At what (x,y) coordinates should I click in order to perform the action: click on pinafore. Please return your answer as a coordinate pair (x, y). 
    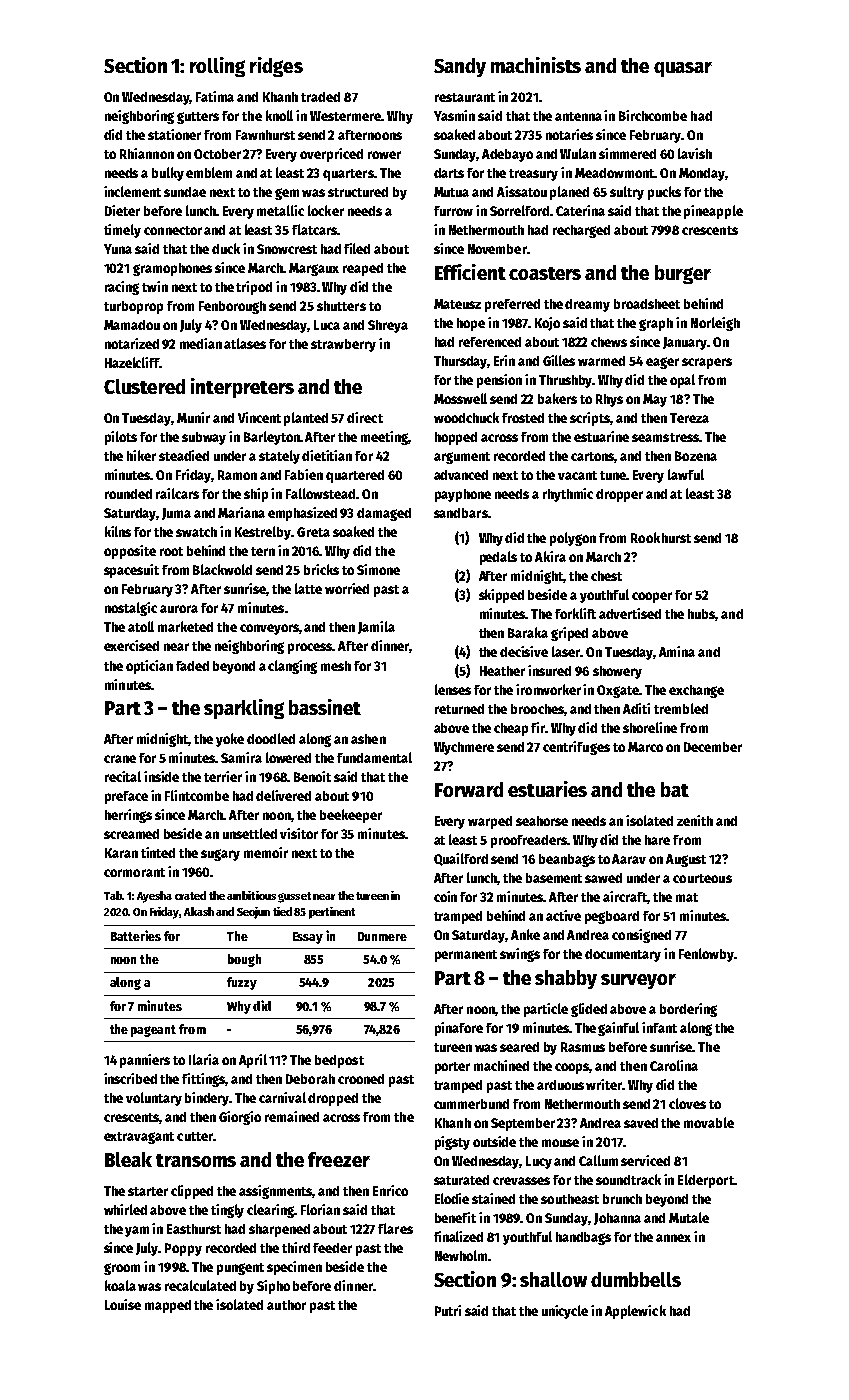
    Looking at the image, I should click on (459, 1029).
